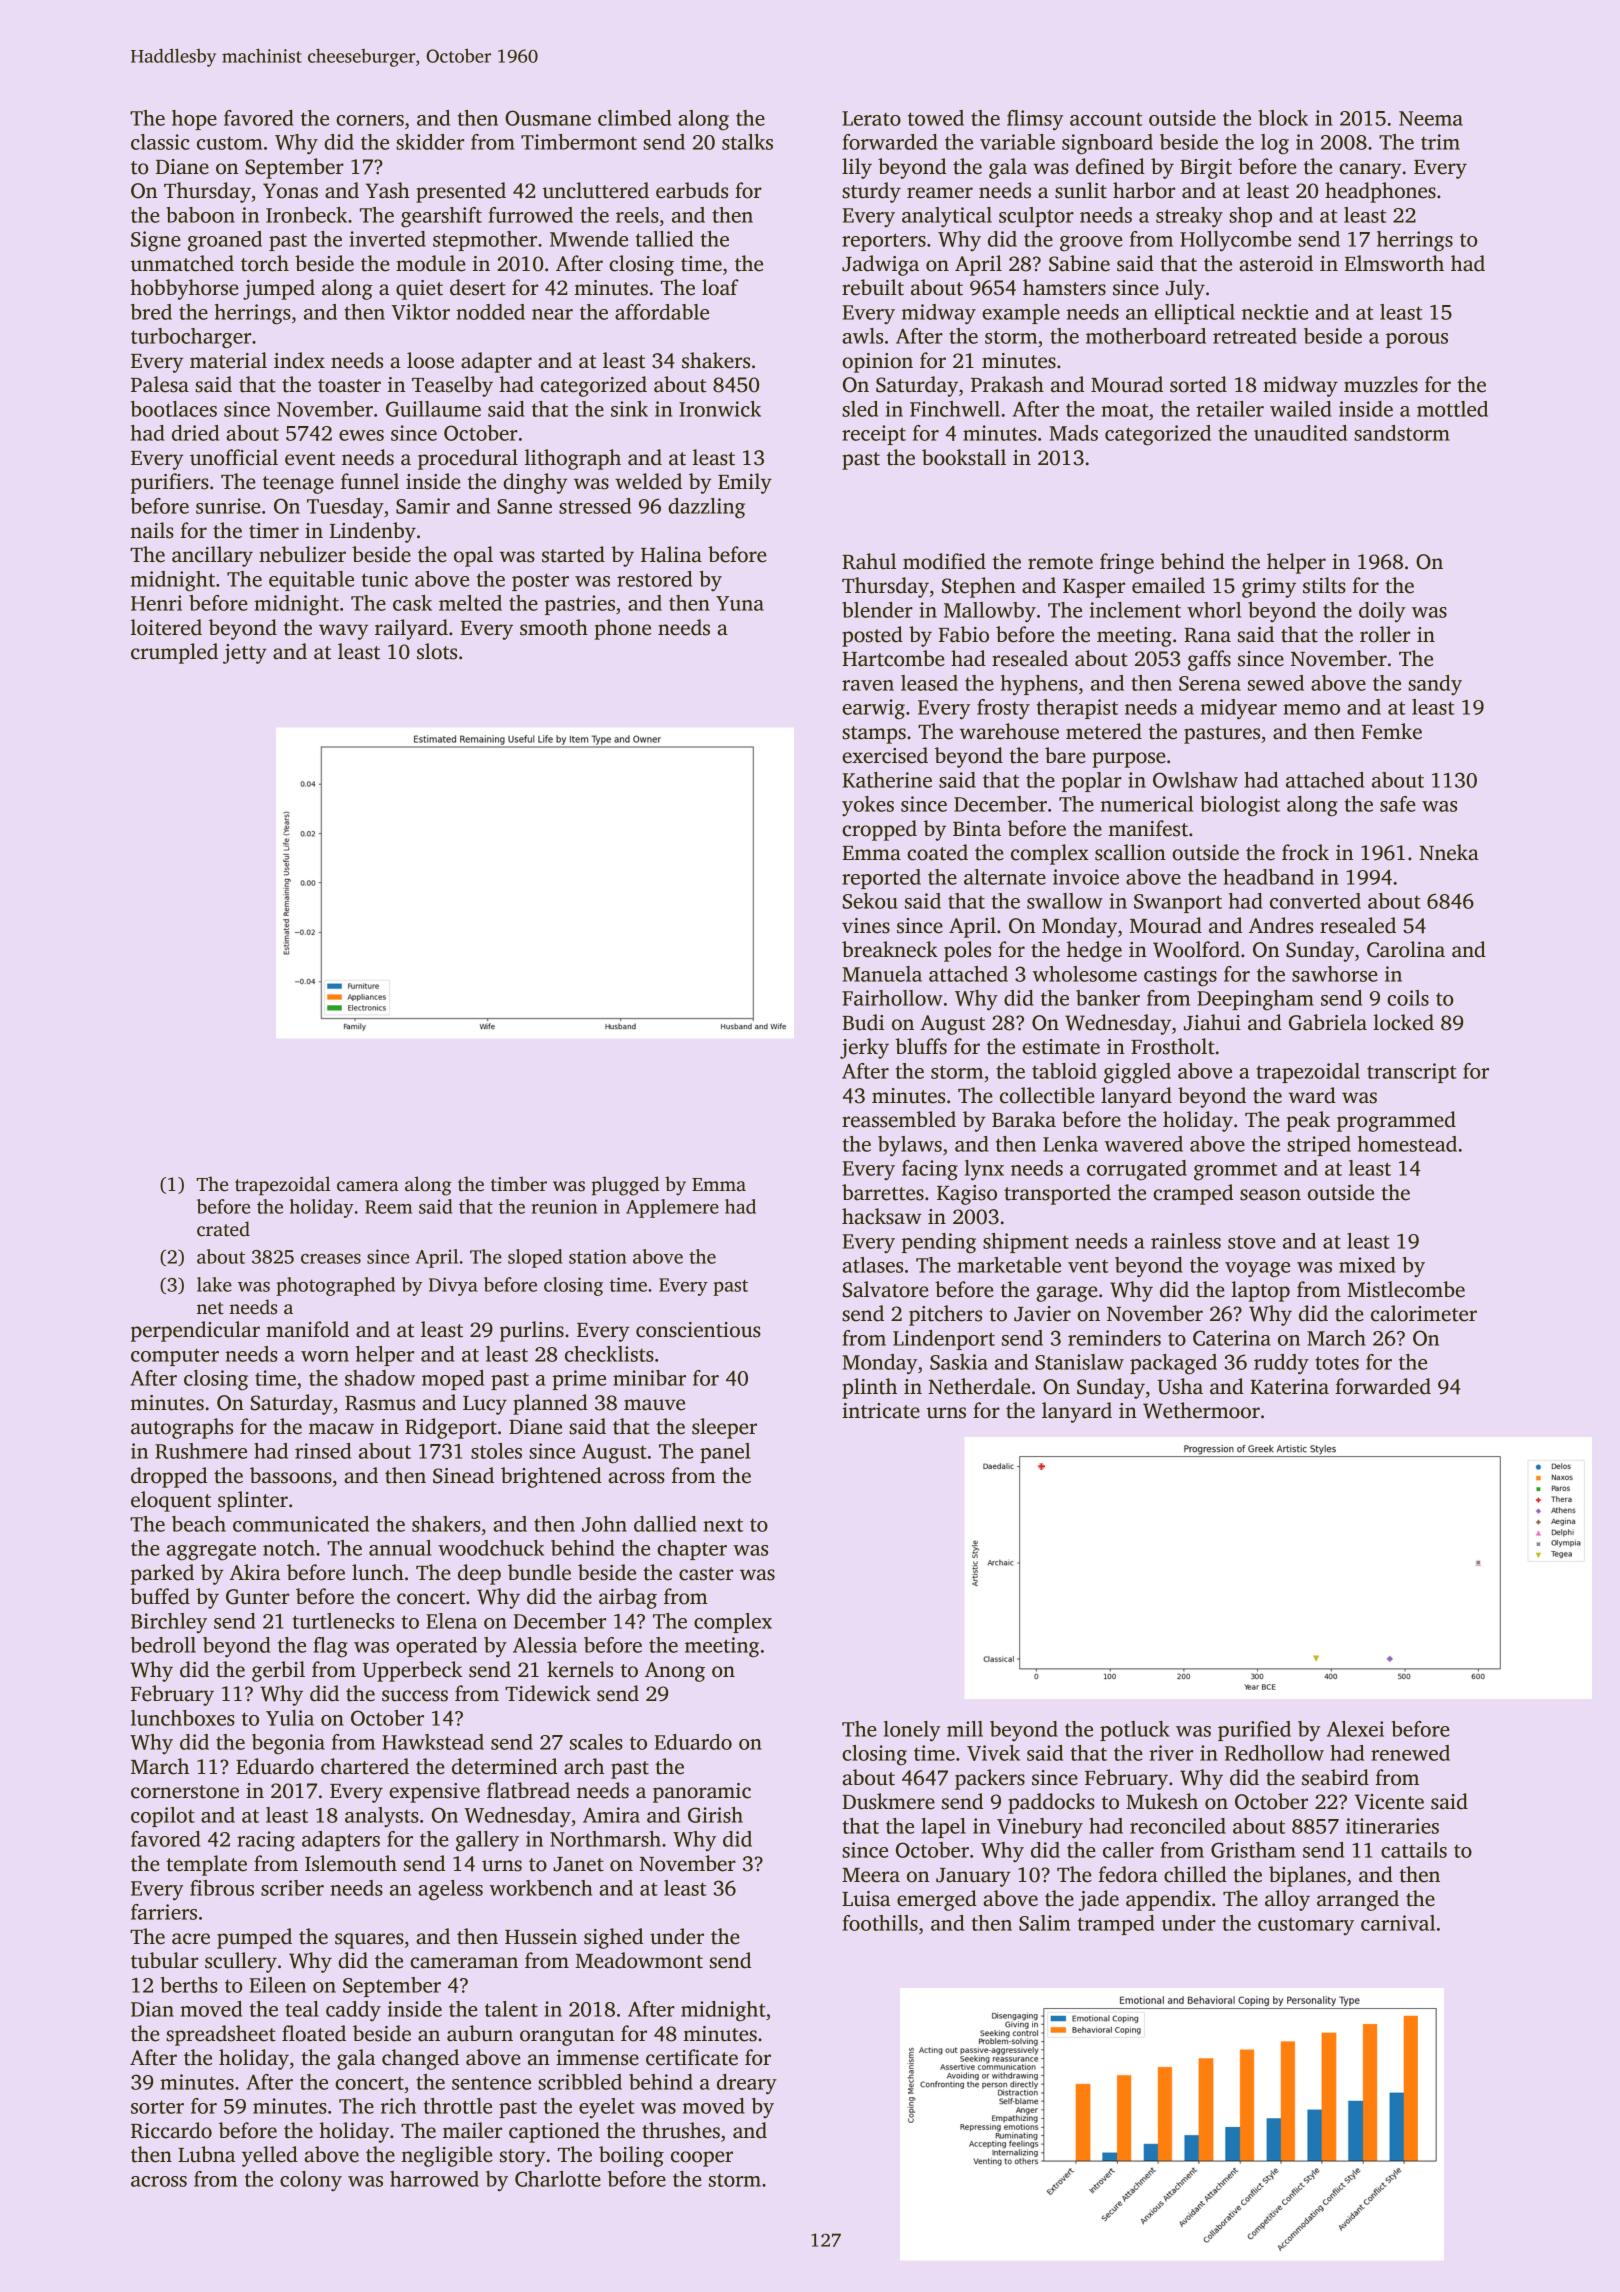  I want to click on crumpled, so click(174, 653).
